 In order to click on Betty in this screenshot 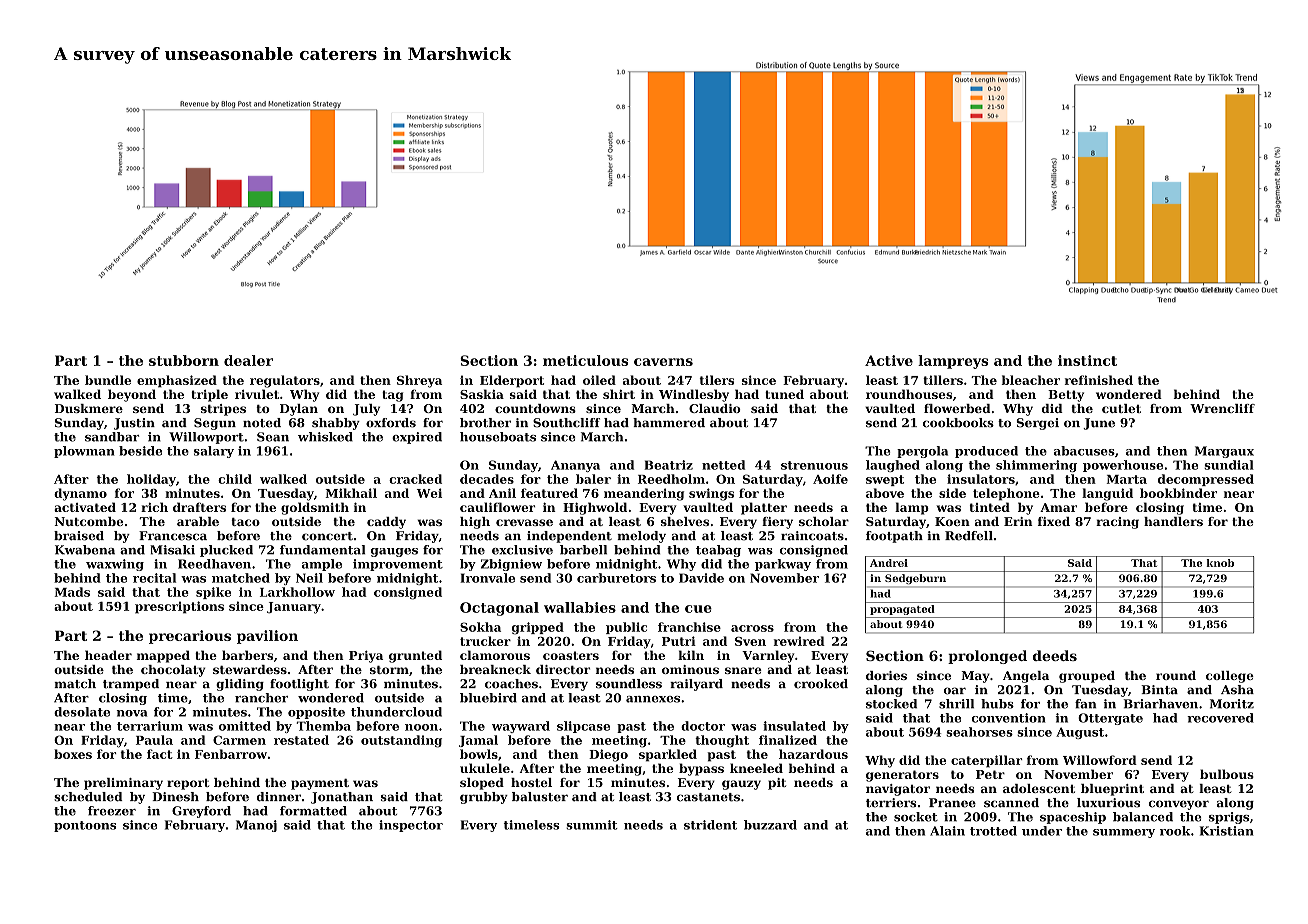, I will do `click(1066, 396)`.
